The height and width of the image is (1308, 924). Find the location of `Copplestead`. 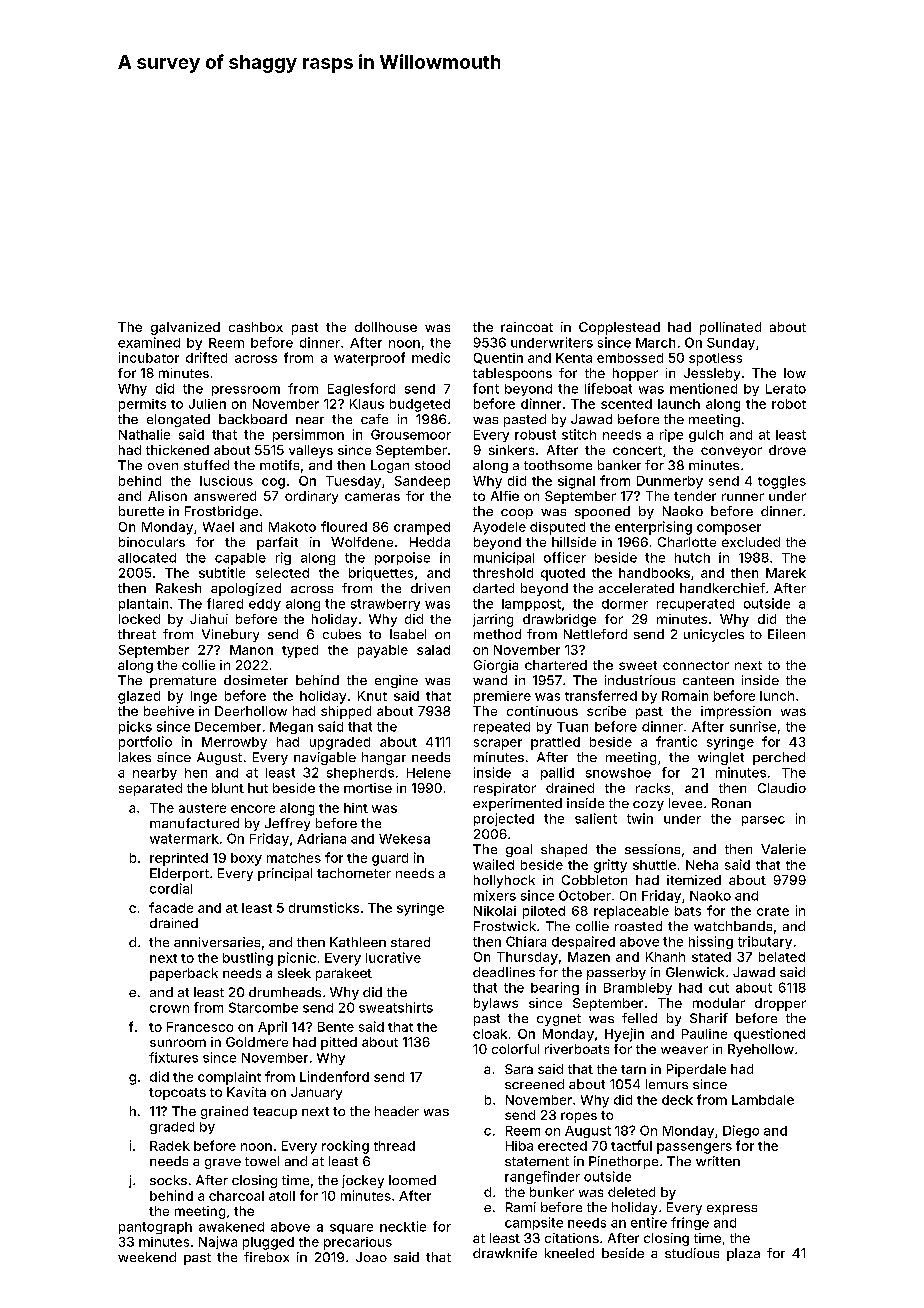

Copplestead is located at coordinates (619, 328).
